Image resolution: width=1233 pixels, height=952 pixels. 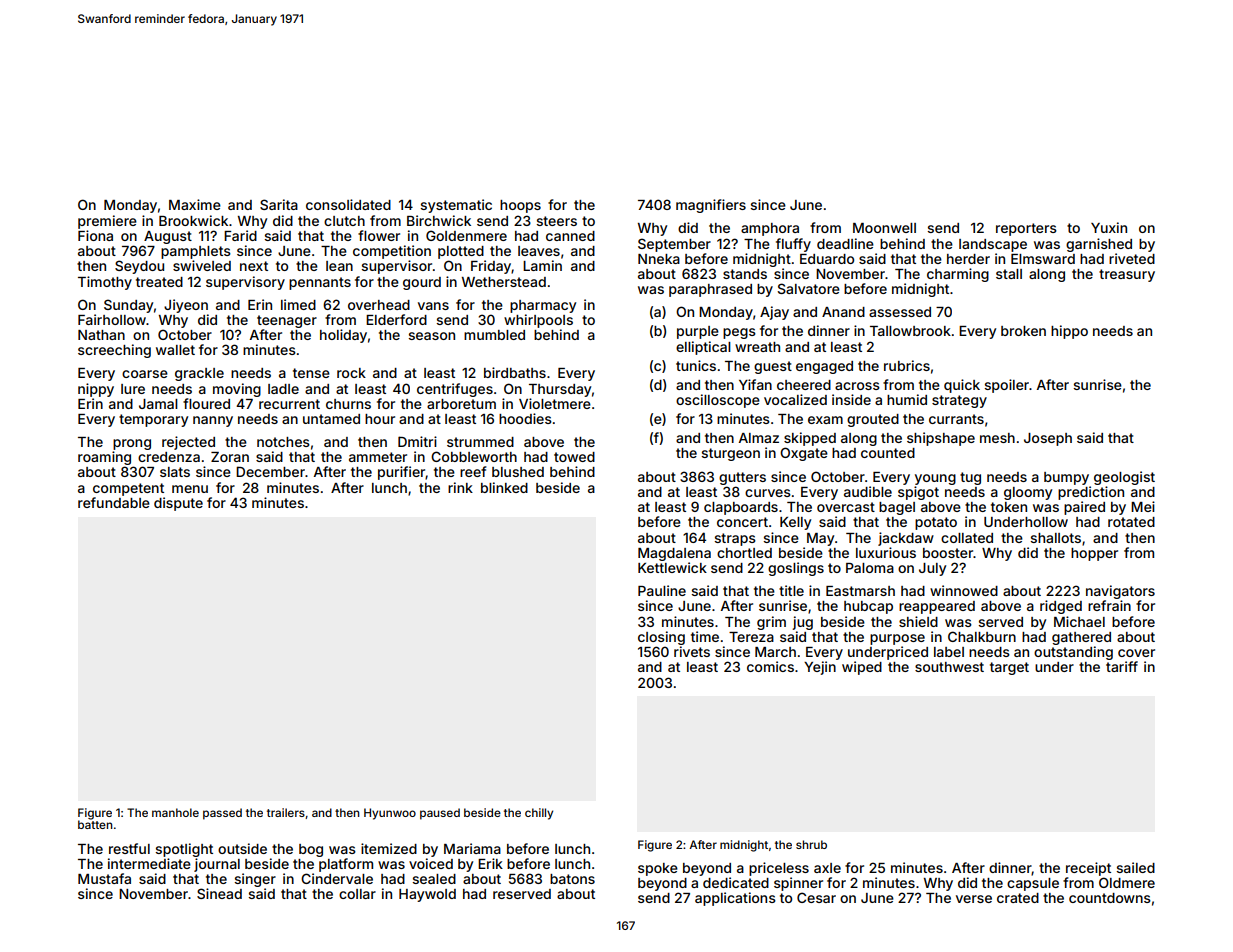 I want to click on gutters, so click(x=742, y=478).
